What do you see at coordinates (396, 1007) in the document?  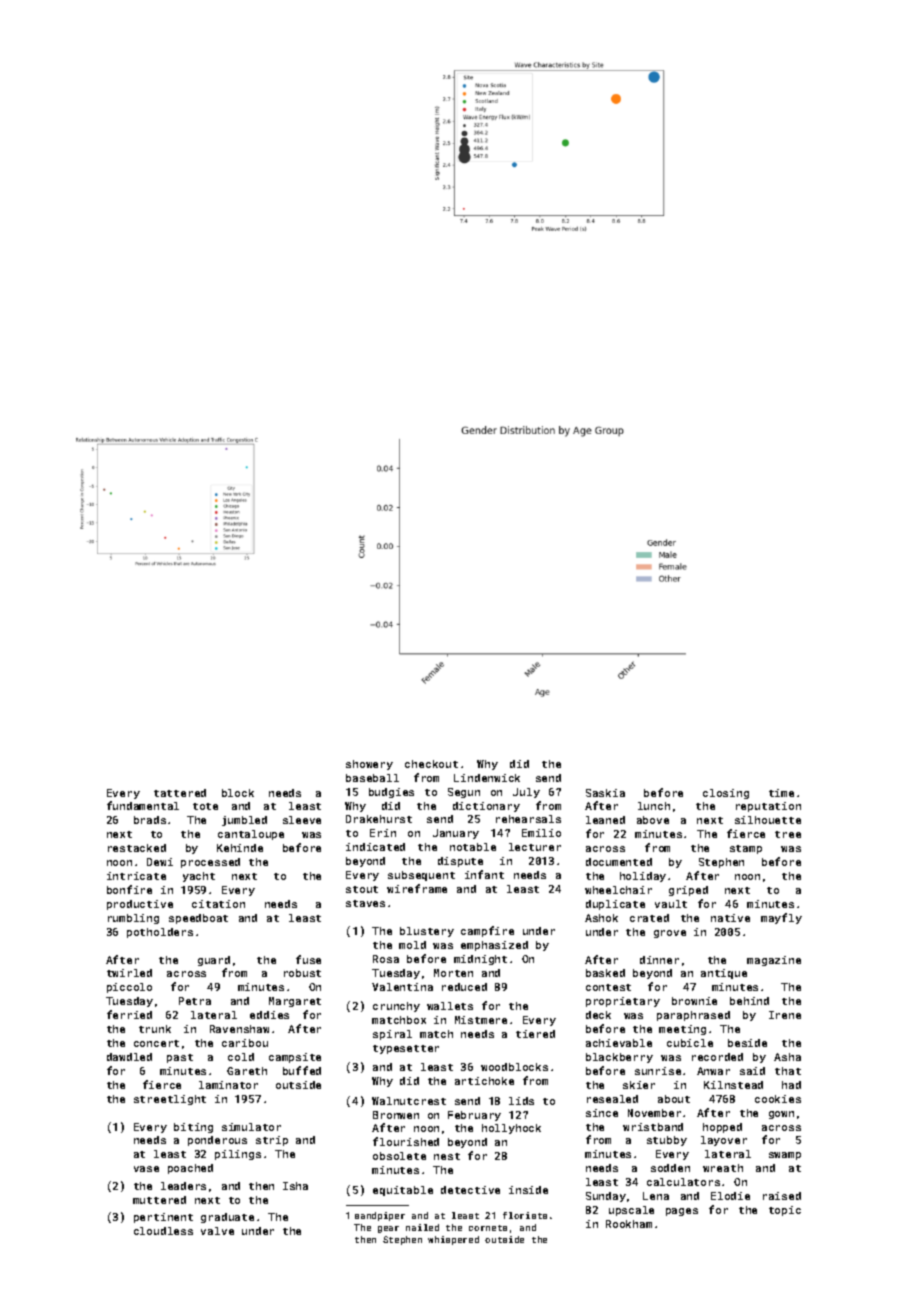 I see `crunchy` at bounding box center [396, 1007].
